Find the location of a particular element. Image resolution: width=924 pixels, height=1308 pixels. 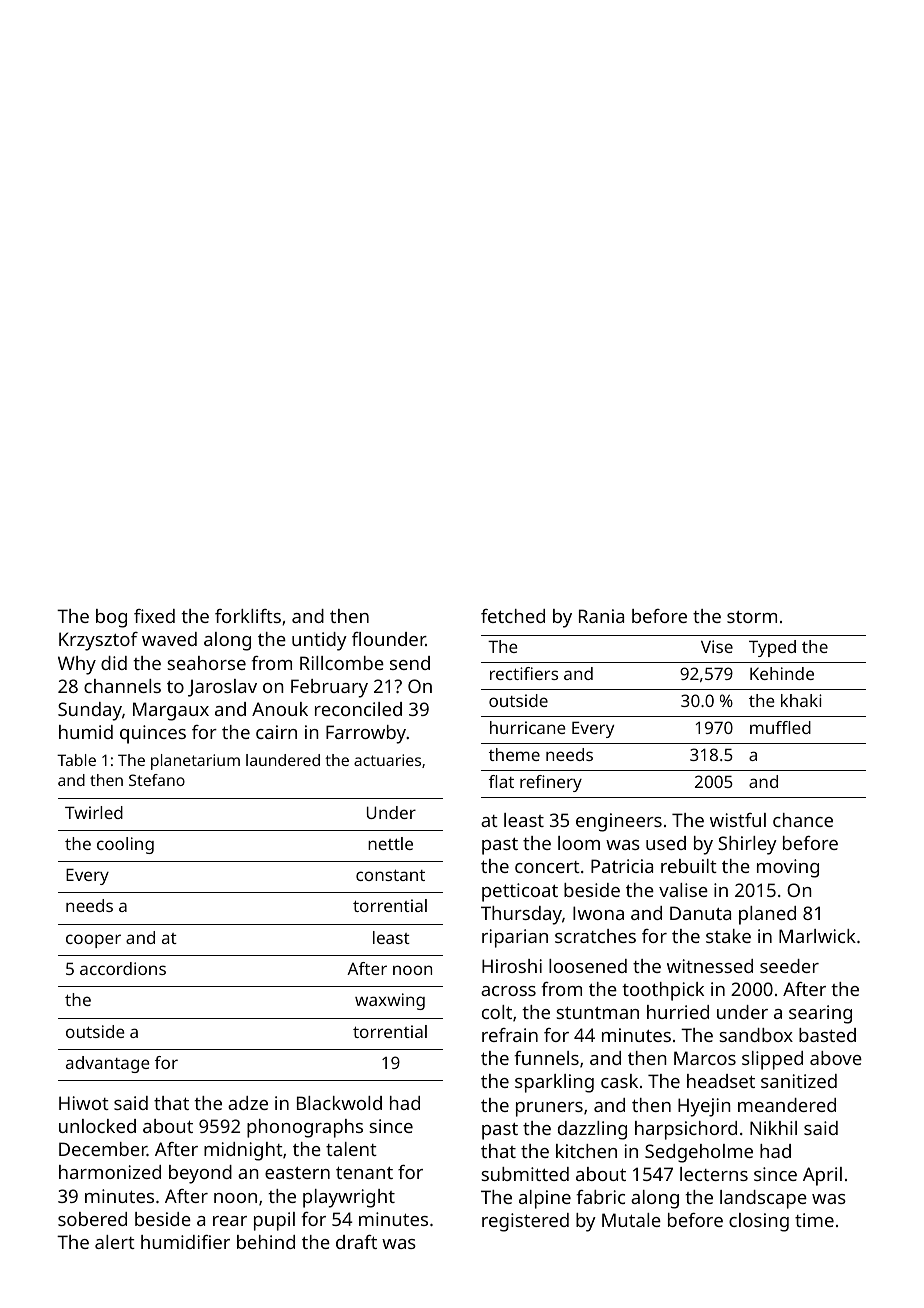

nettle is located at coordinates (390, 843).
